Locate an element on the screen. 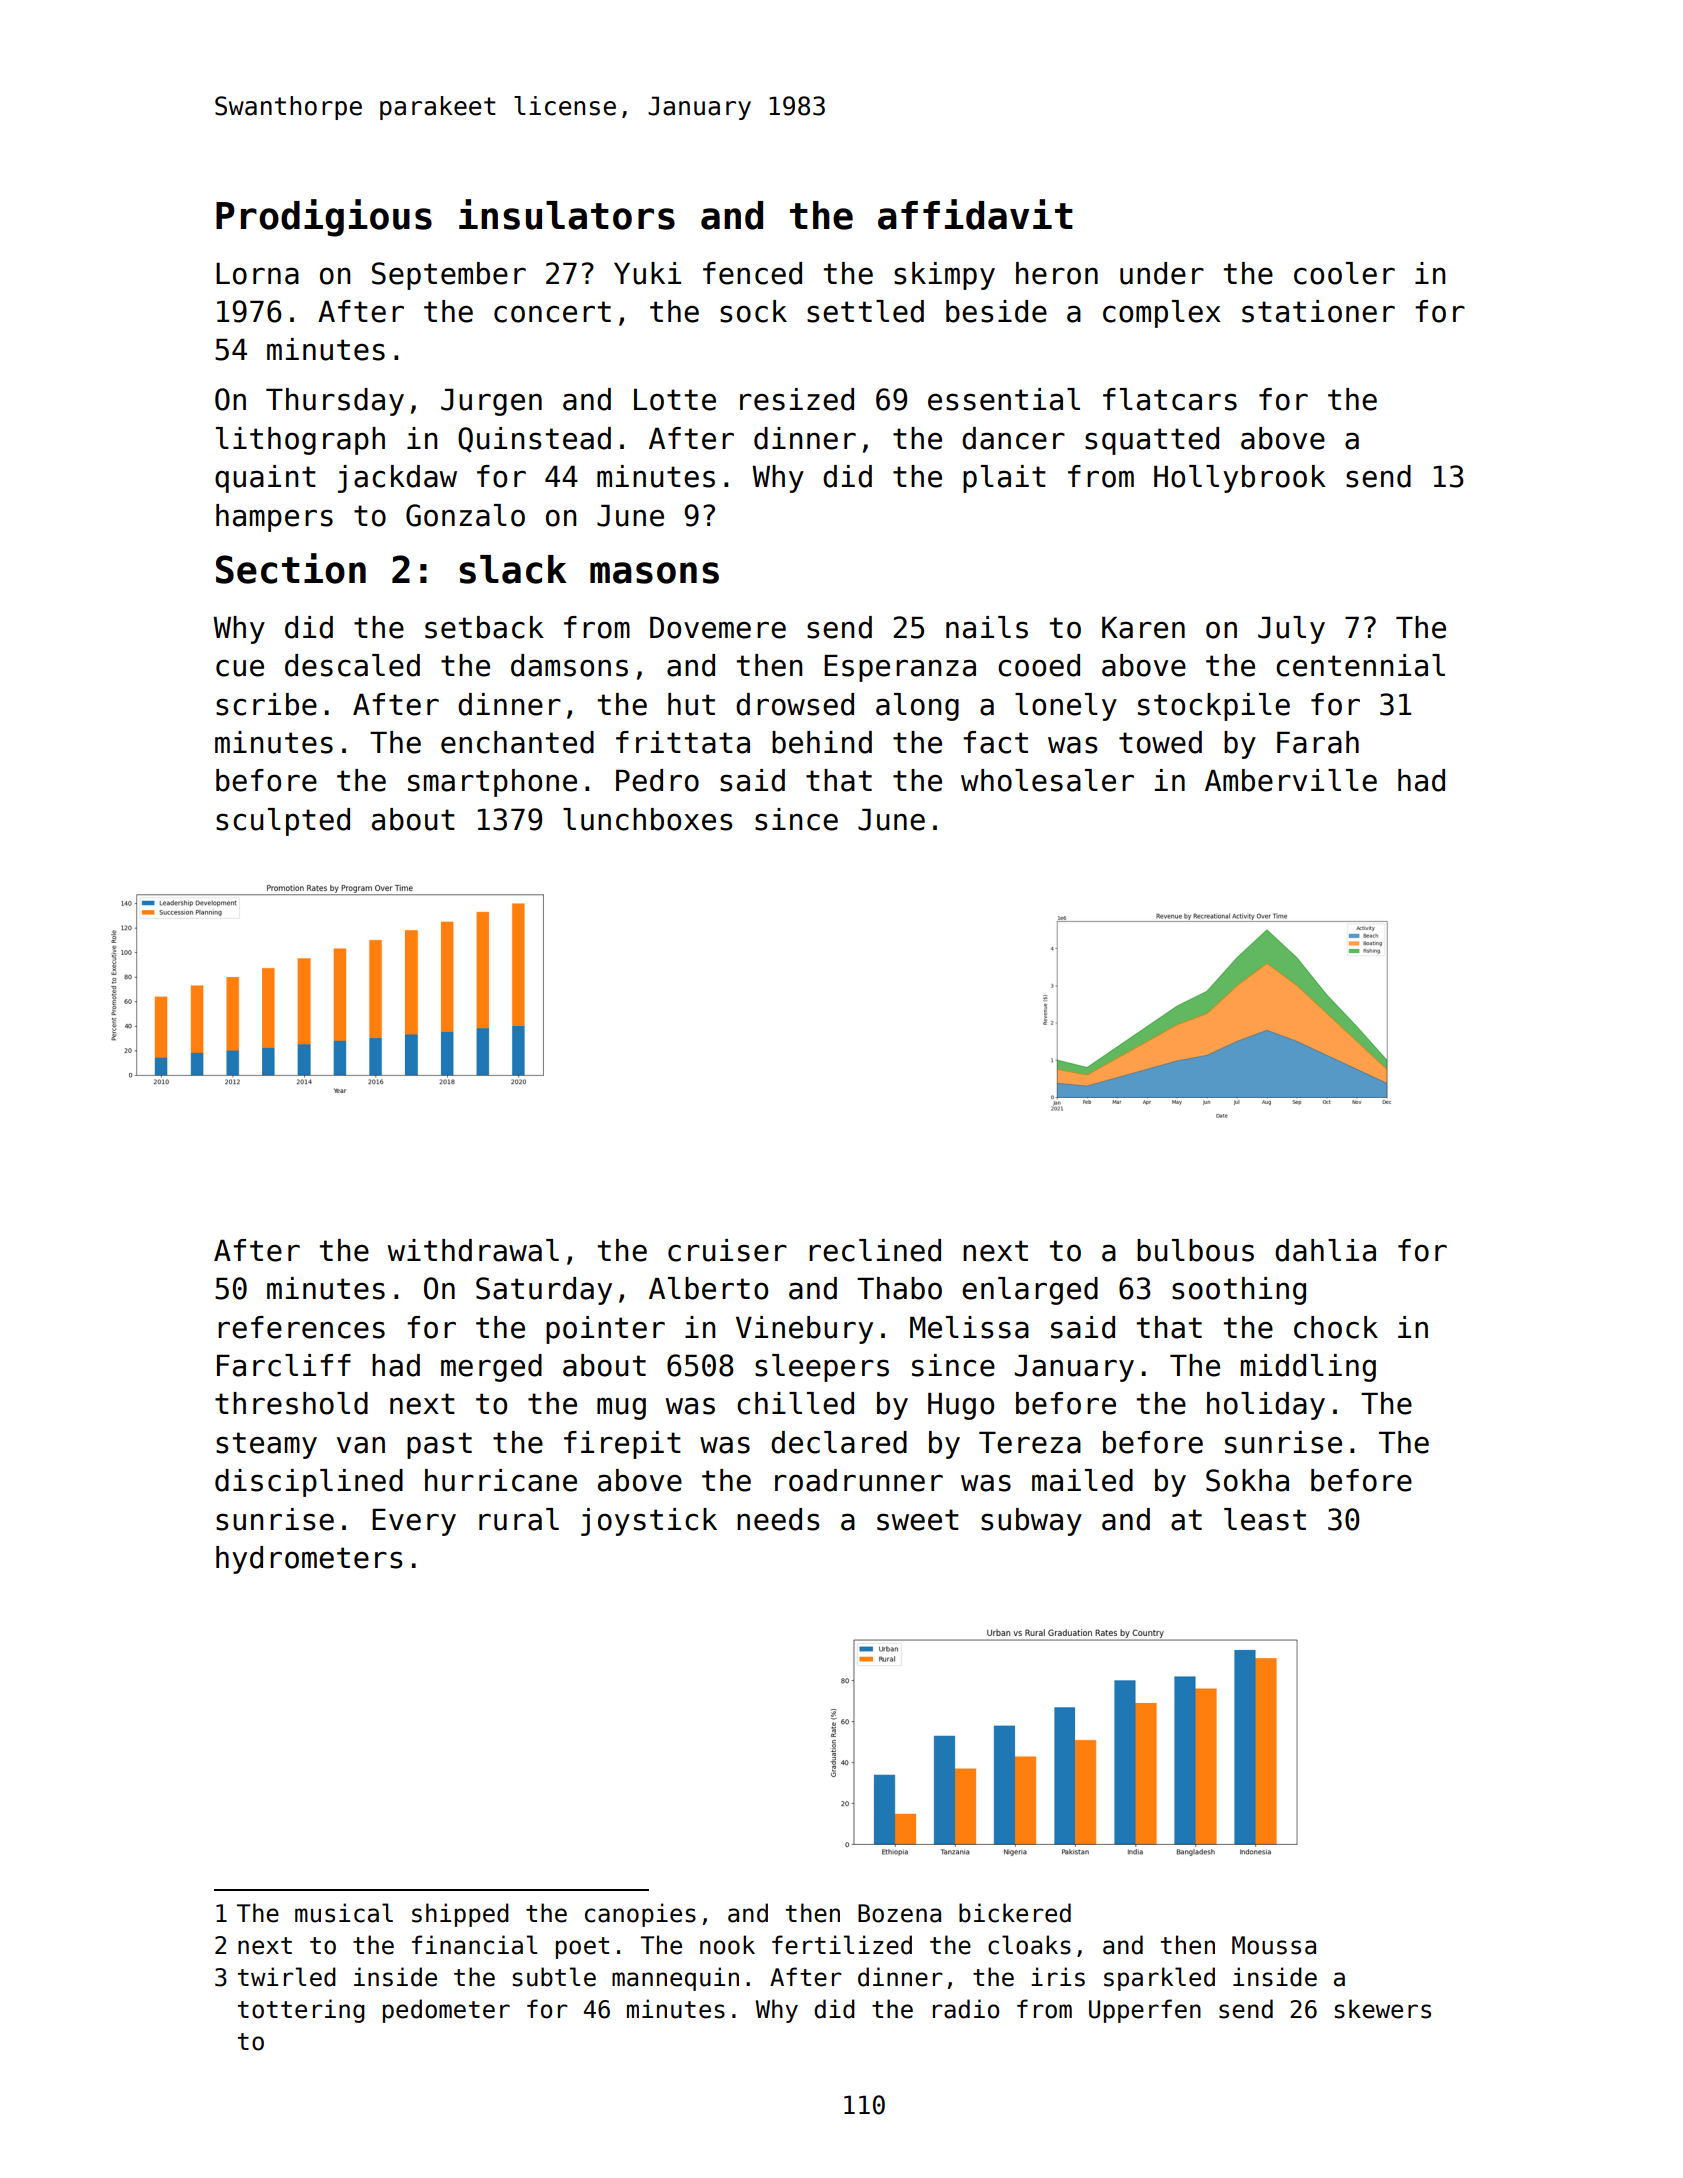  mannequin is located at coordinates (675, 1979).
